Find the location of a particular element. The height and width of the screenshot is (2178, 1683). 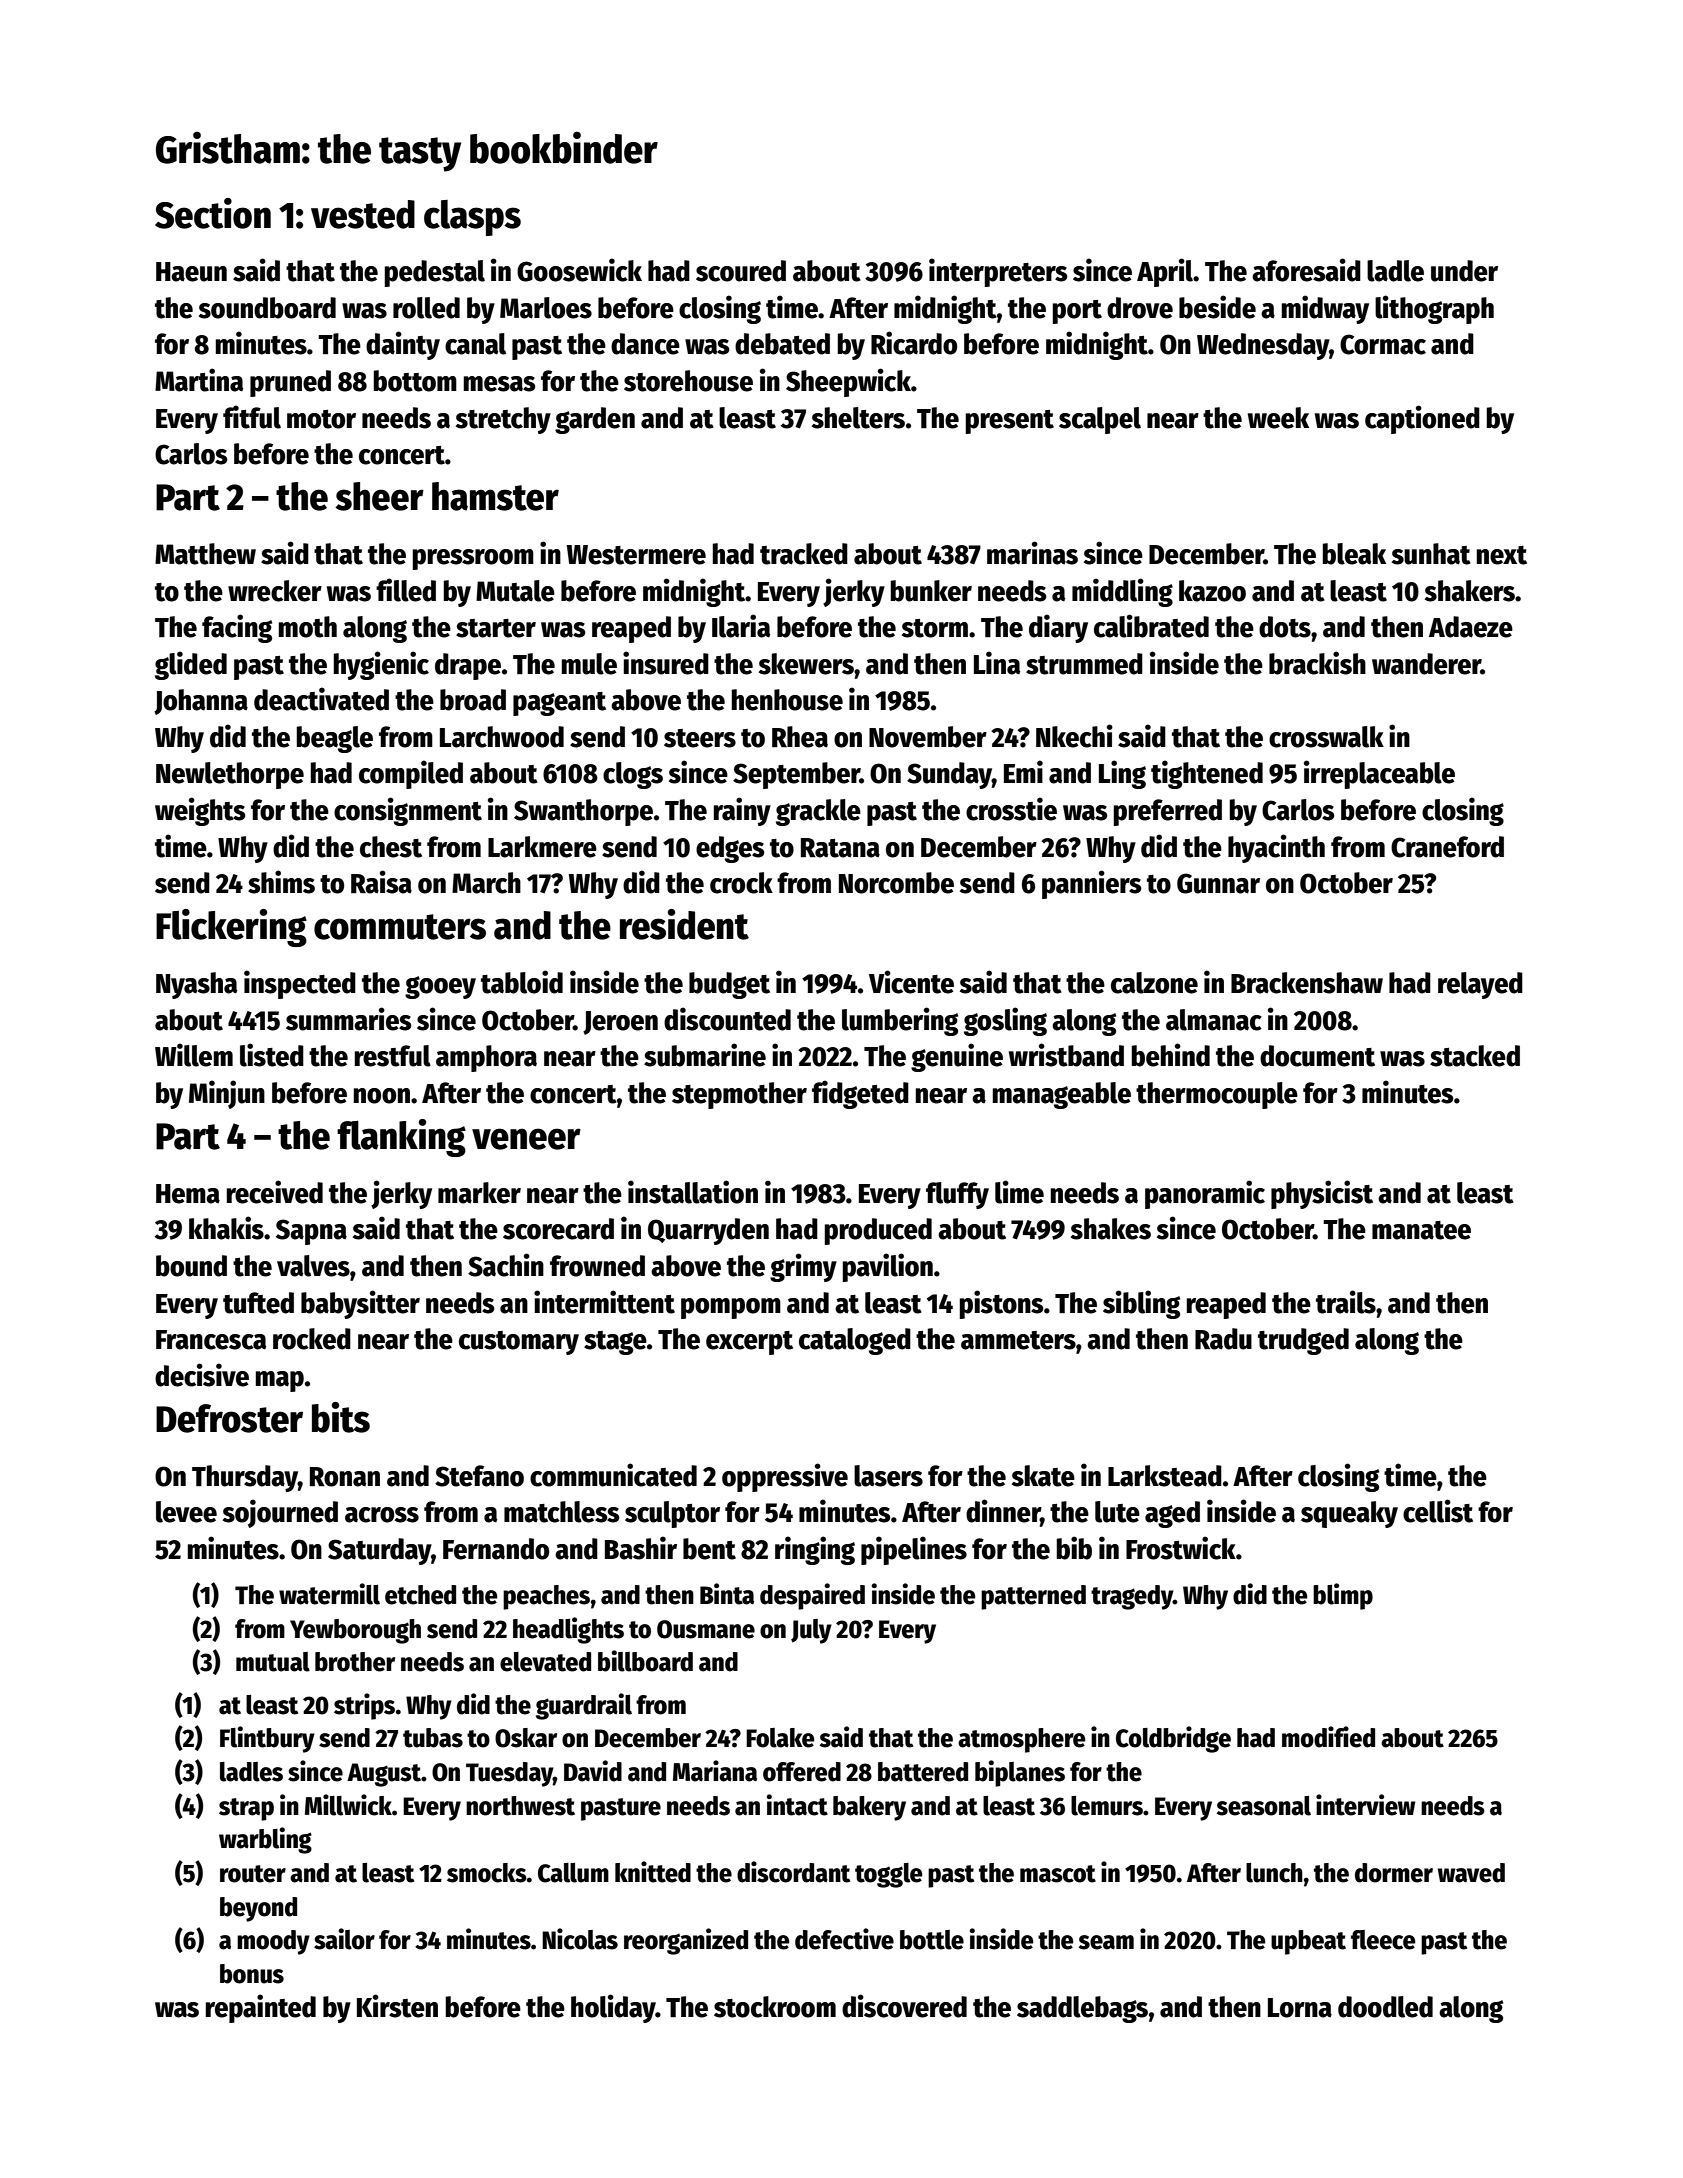

mule is located at coordinates (589, 664).
